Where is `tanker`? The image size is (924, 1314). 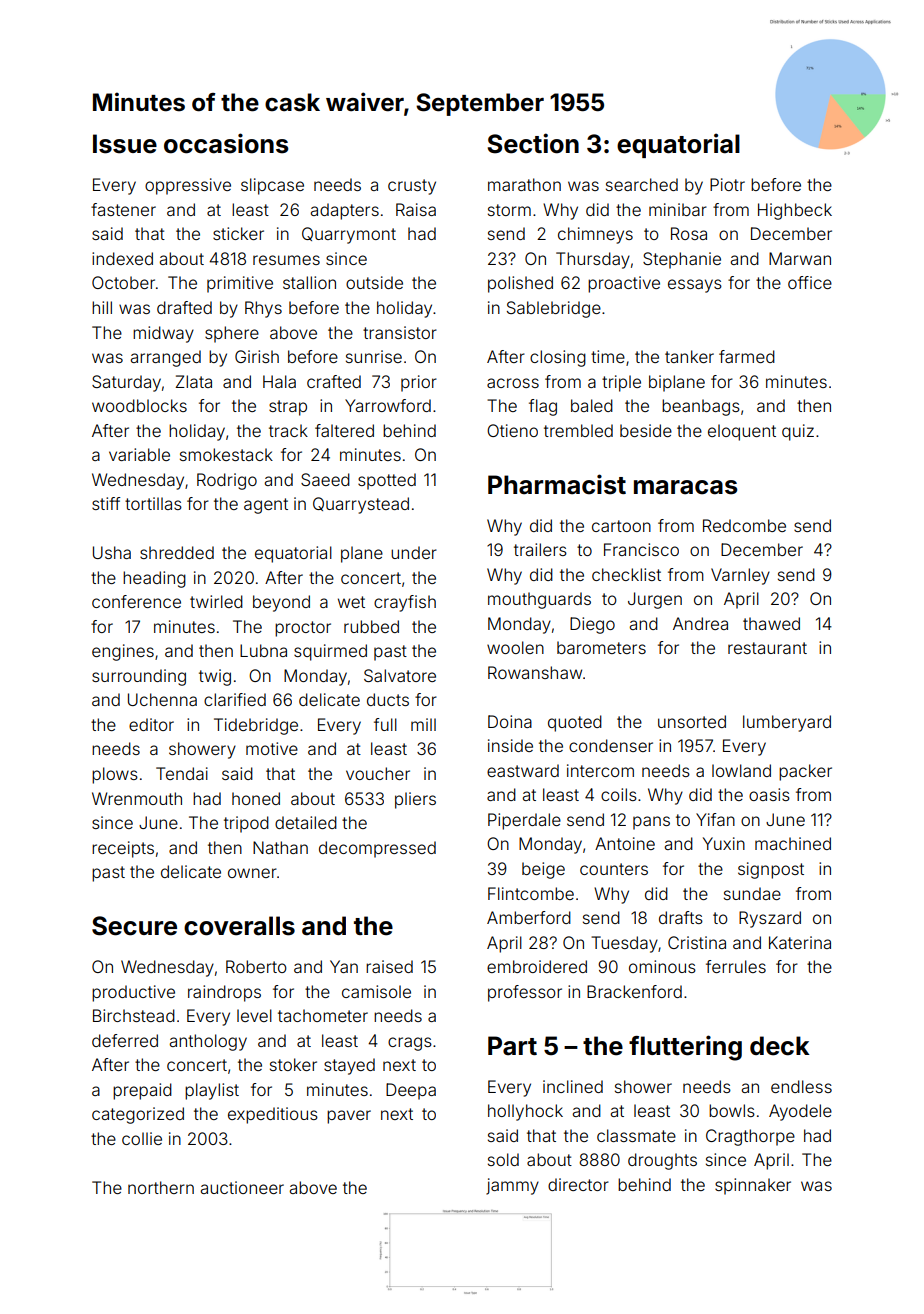 tanker is located at coordinates (689, 356).
